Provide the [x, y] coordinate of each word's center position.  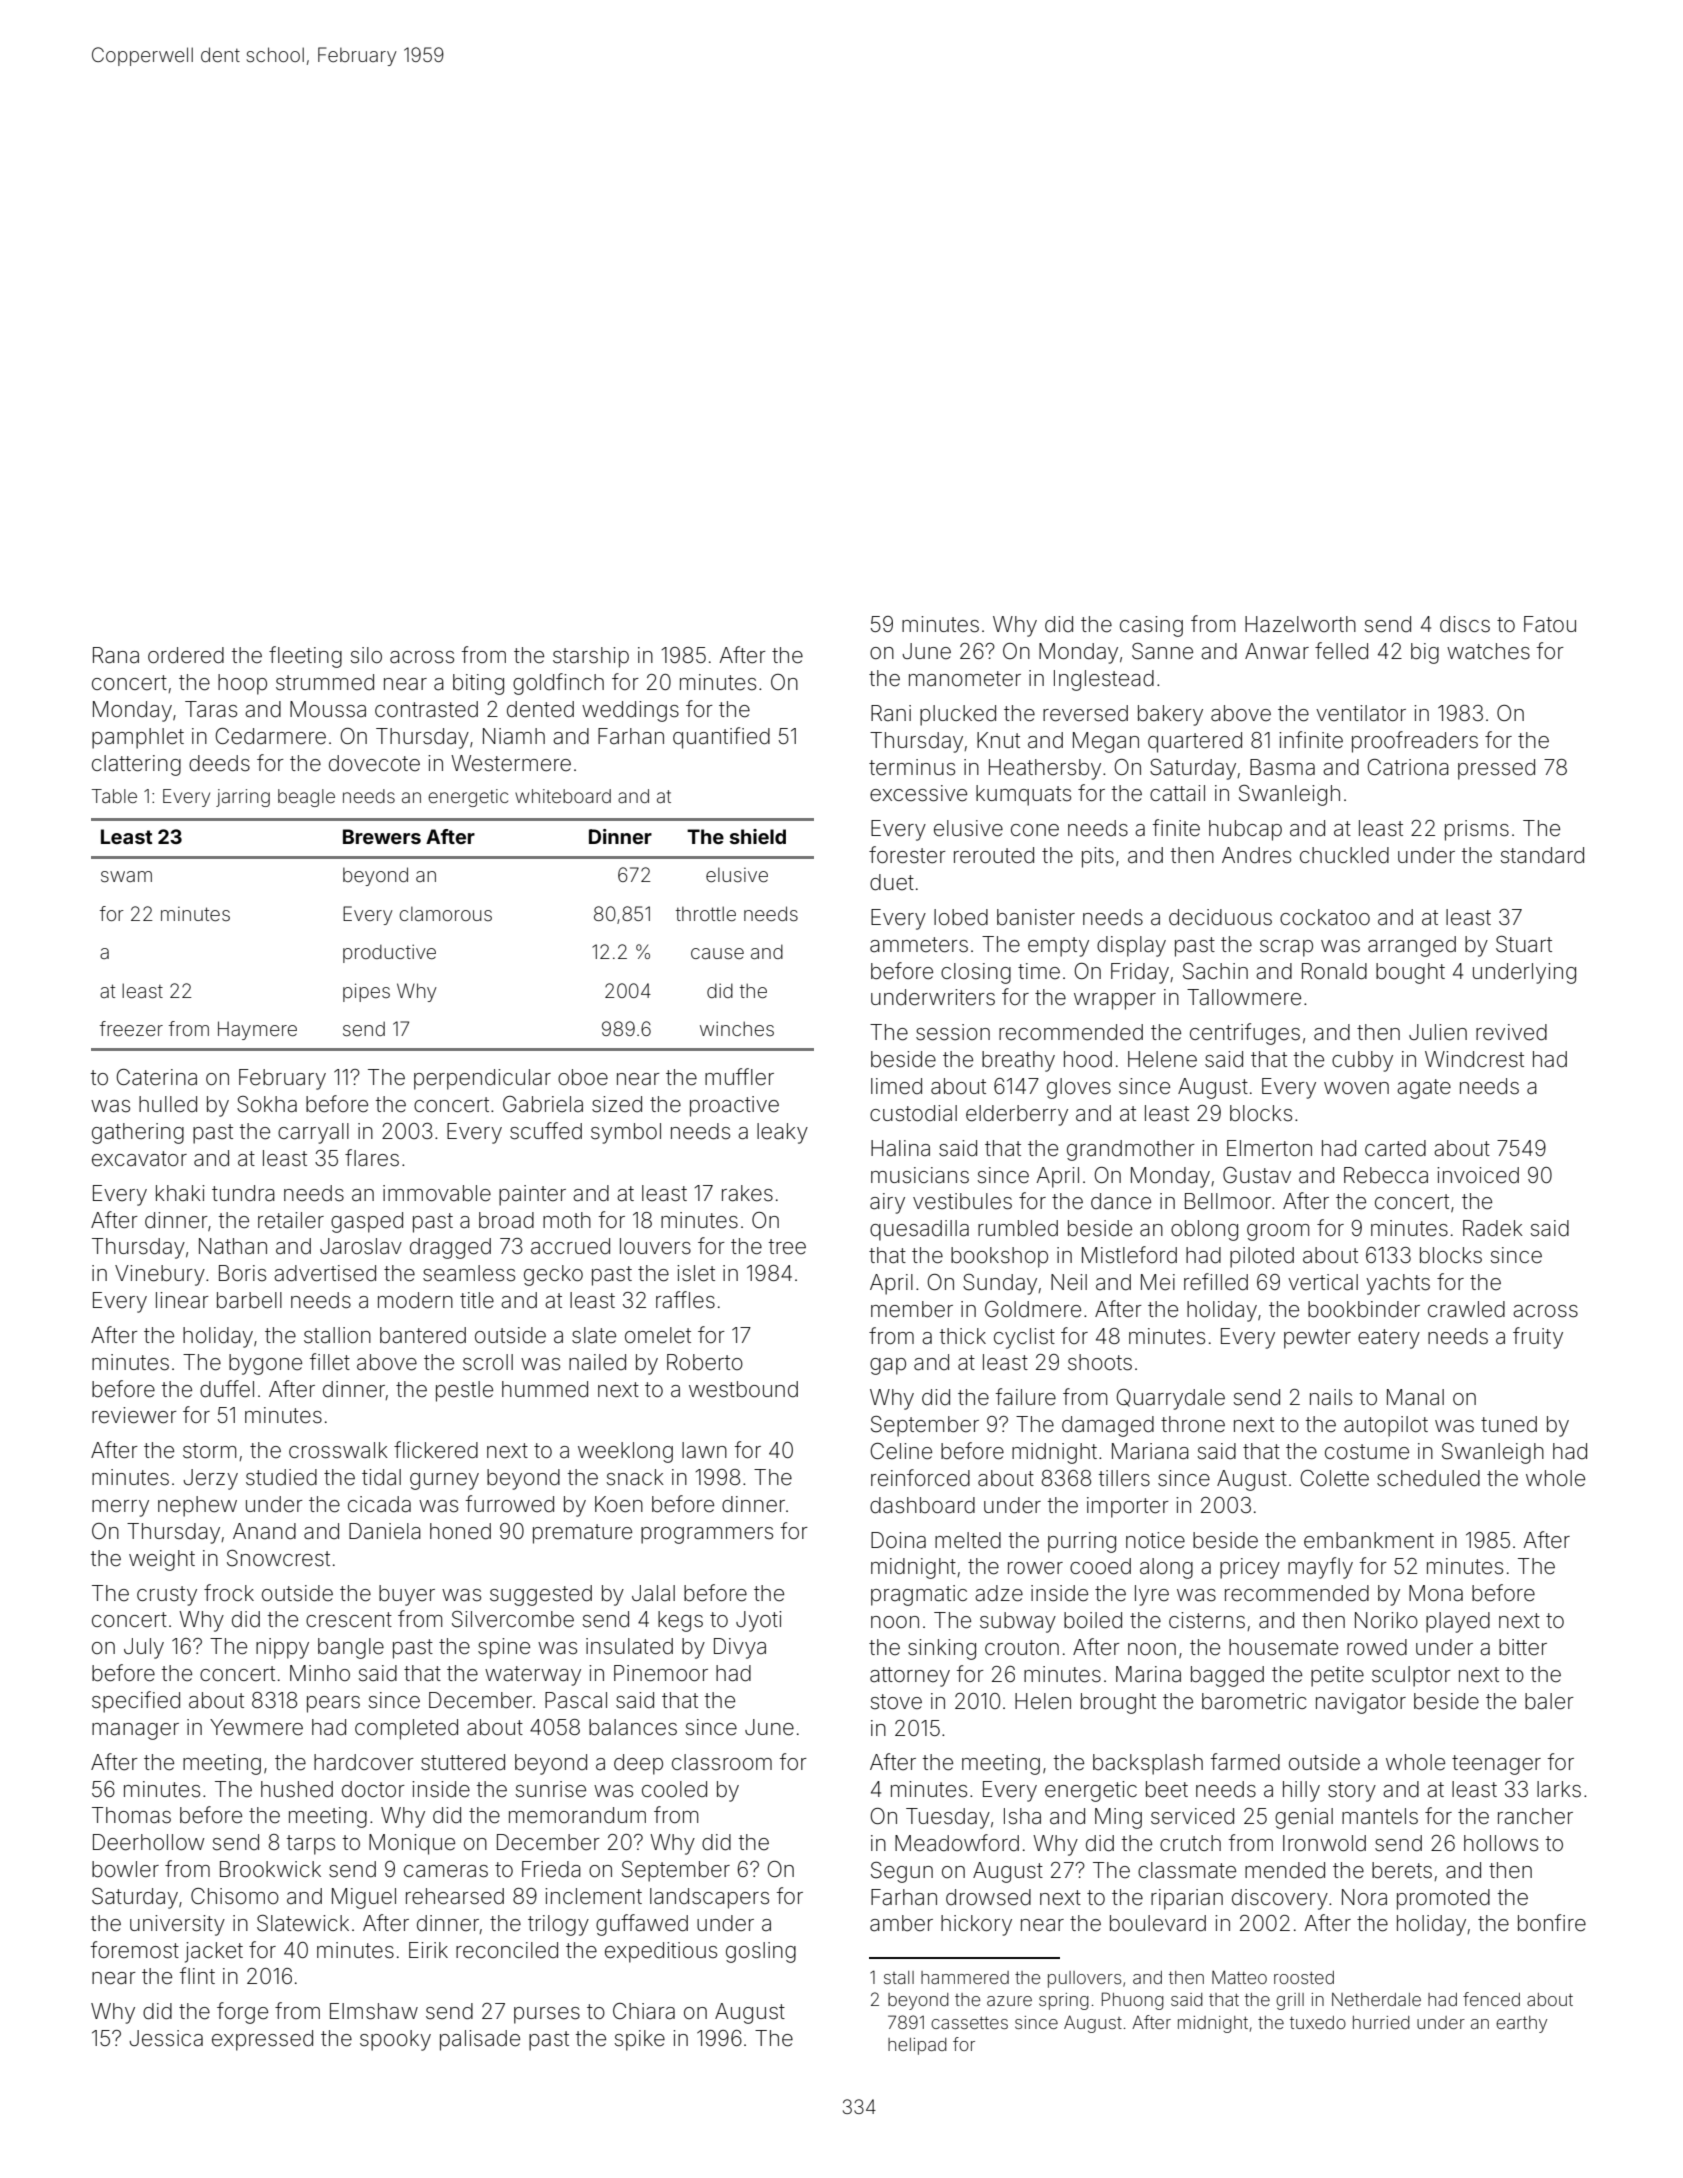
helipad [917, 2046]
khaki [180, 1193]
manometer [965, 679]
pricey [1250, 1568]
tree [787, 1247]
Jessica [166, 2038]
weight [162, 1560]
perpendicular [482, 1079]
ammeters [919, 945]
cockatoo [1325, 917]
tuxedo [1318, 2022]
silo [366, 655]
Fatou [1550, 624]
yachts [1398, 1284]
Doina [898, 1540]
